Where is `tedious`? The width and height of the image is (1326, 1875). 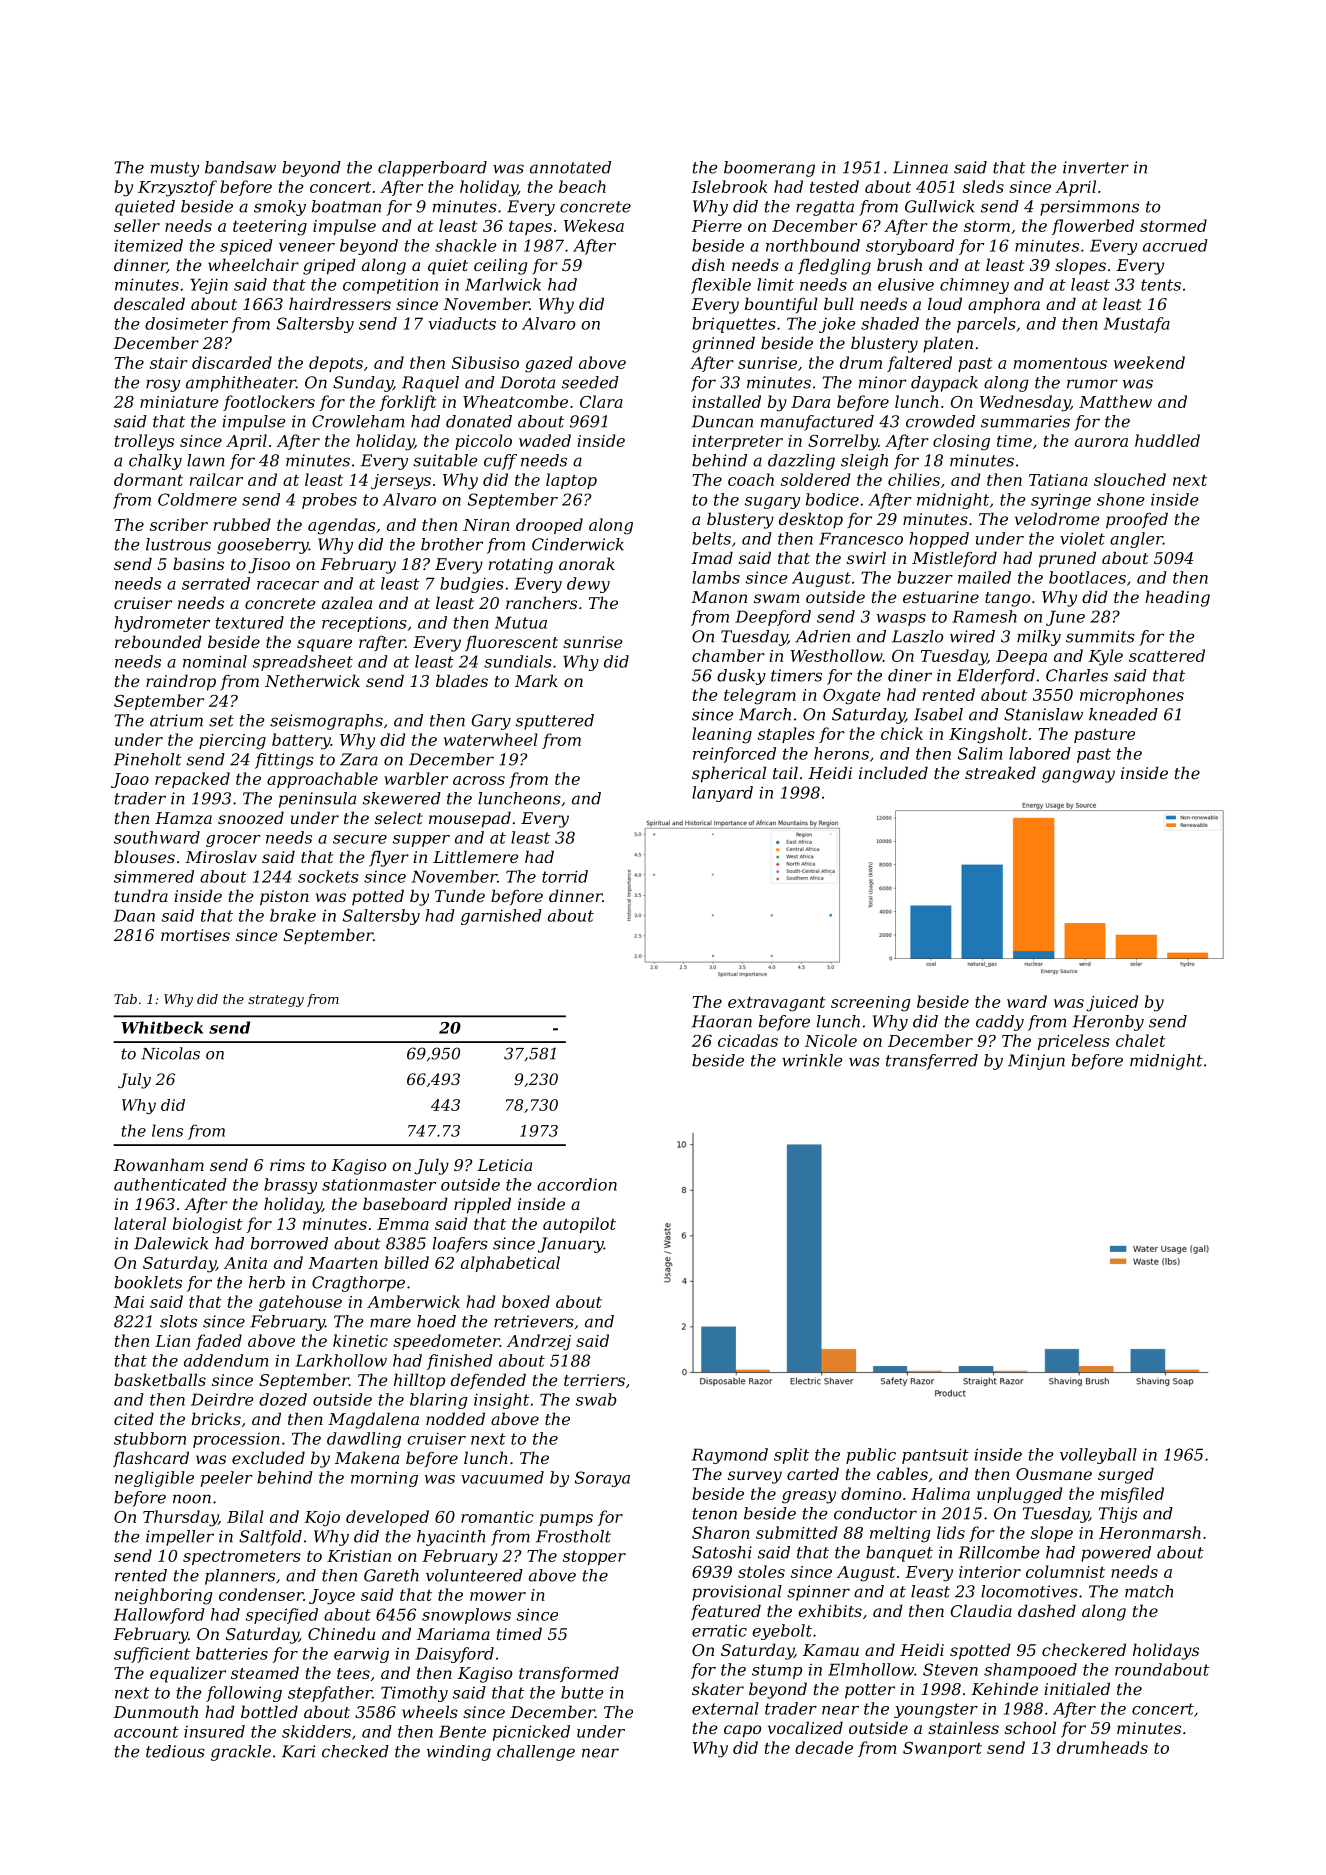 tedious is located at coordinates (175, 1751).
